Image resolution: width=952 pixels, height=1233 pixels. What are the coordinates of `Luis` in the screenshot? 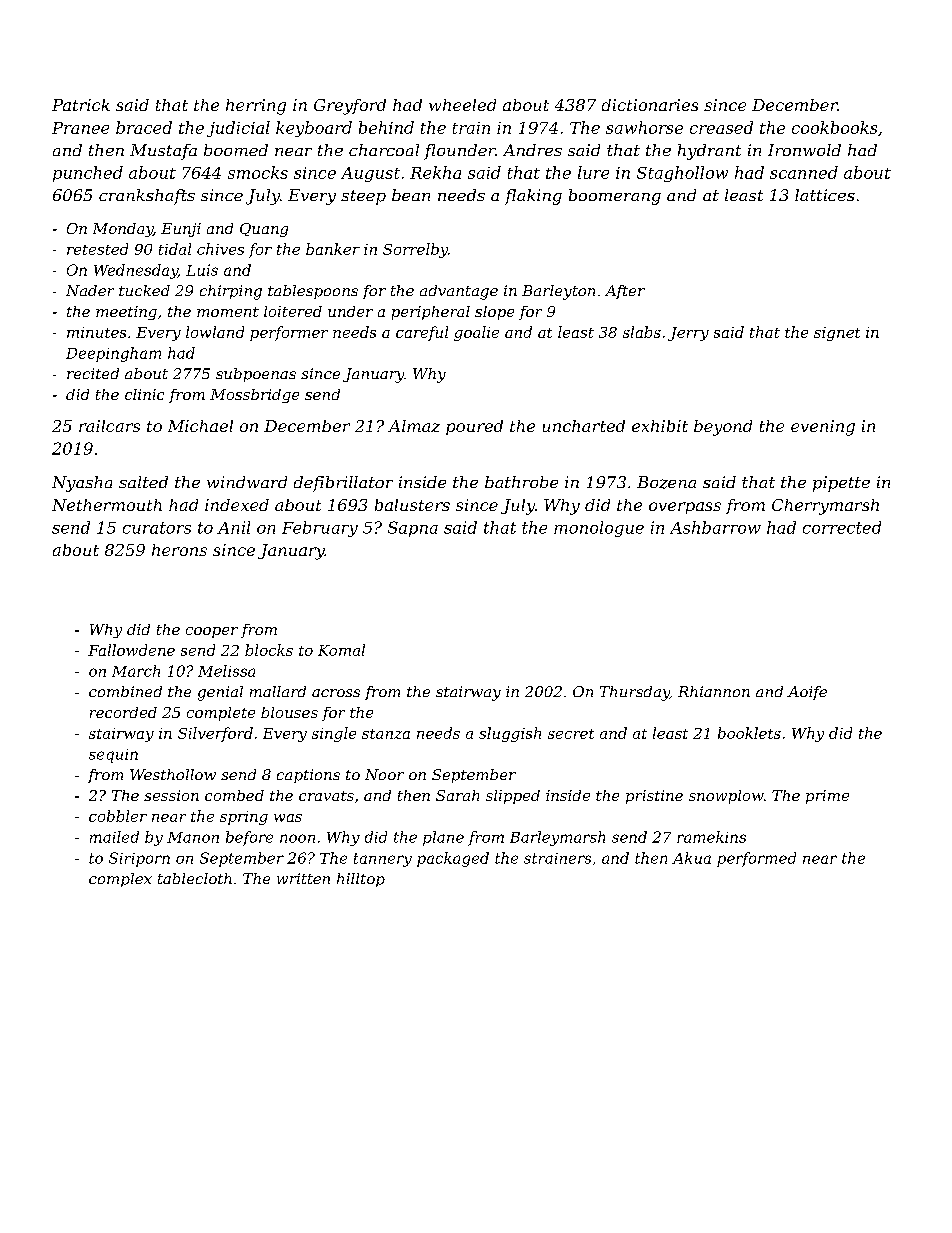 It's located at (202, 270).
